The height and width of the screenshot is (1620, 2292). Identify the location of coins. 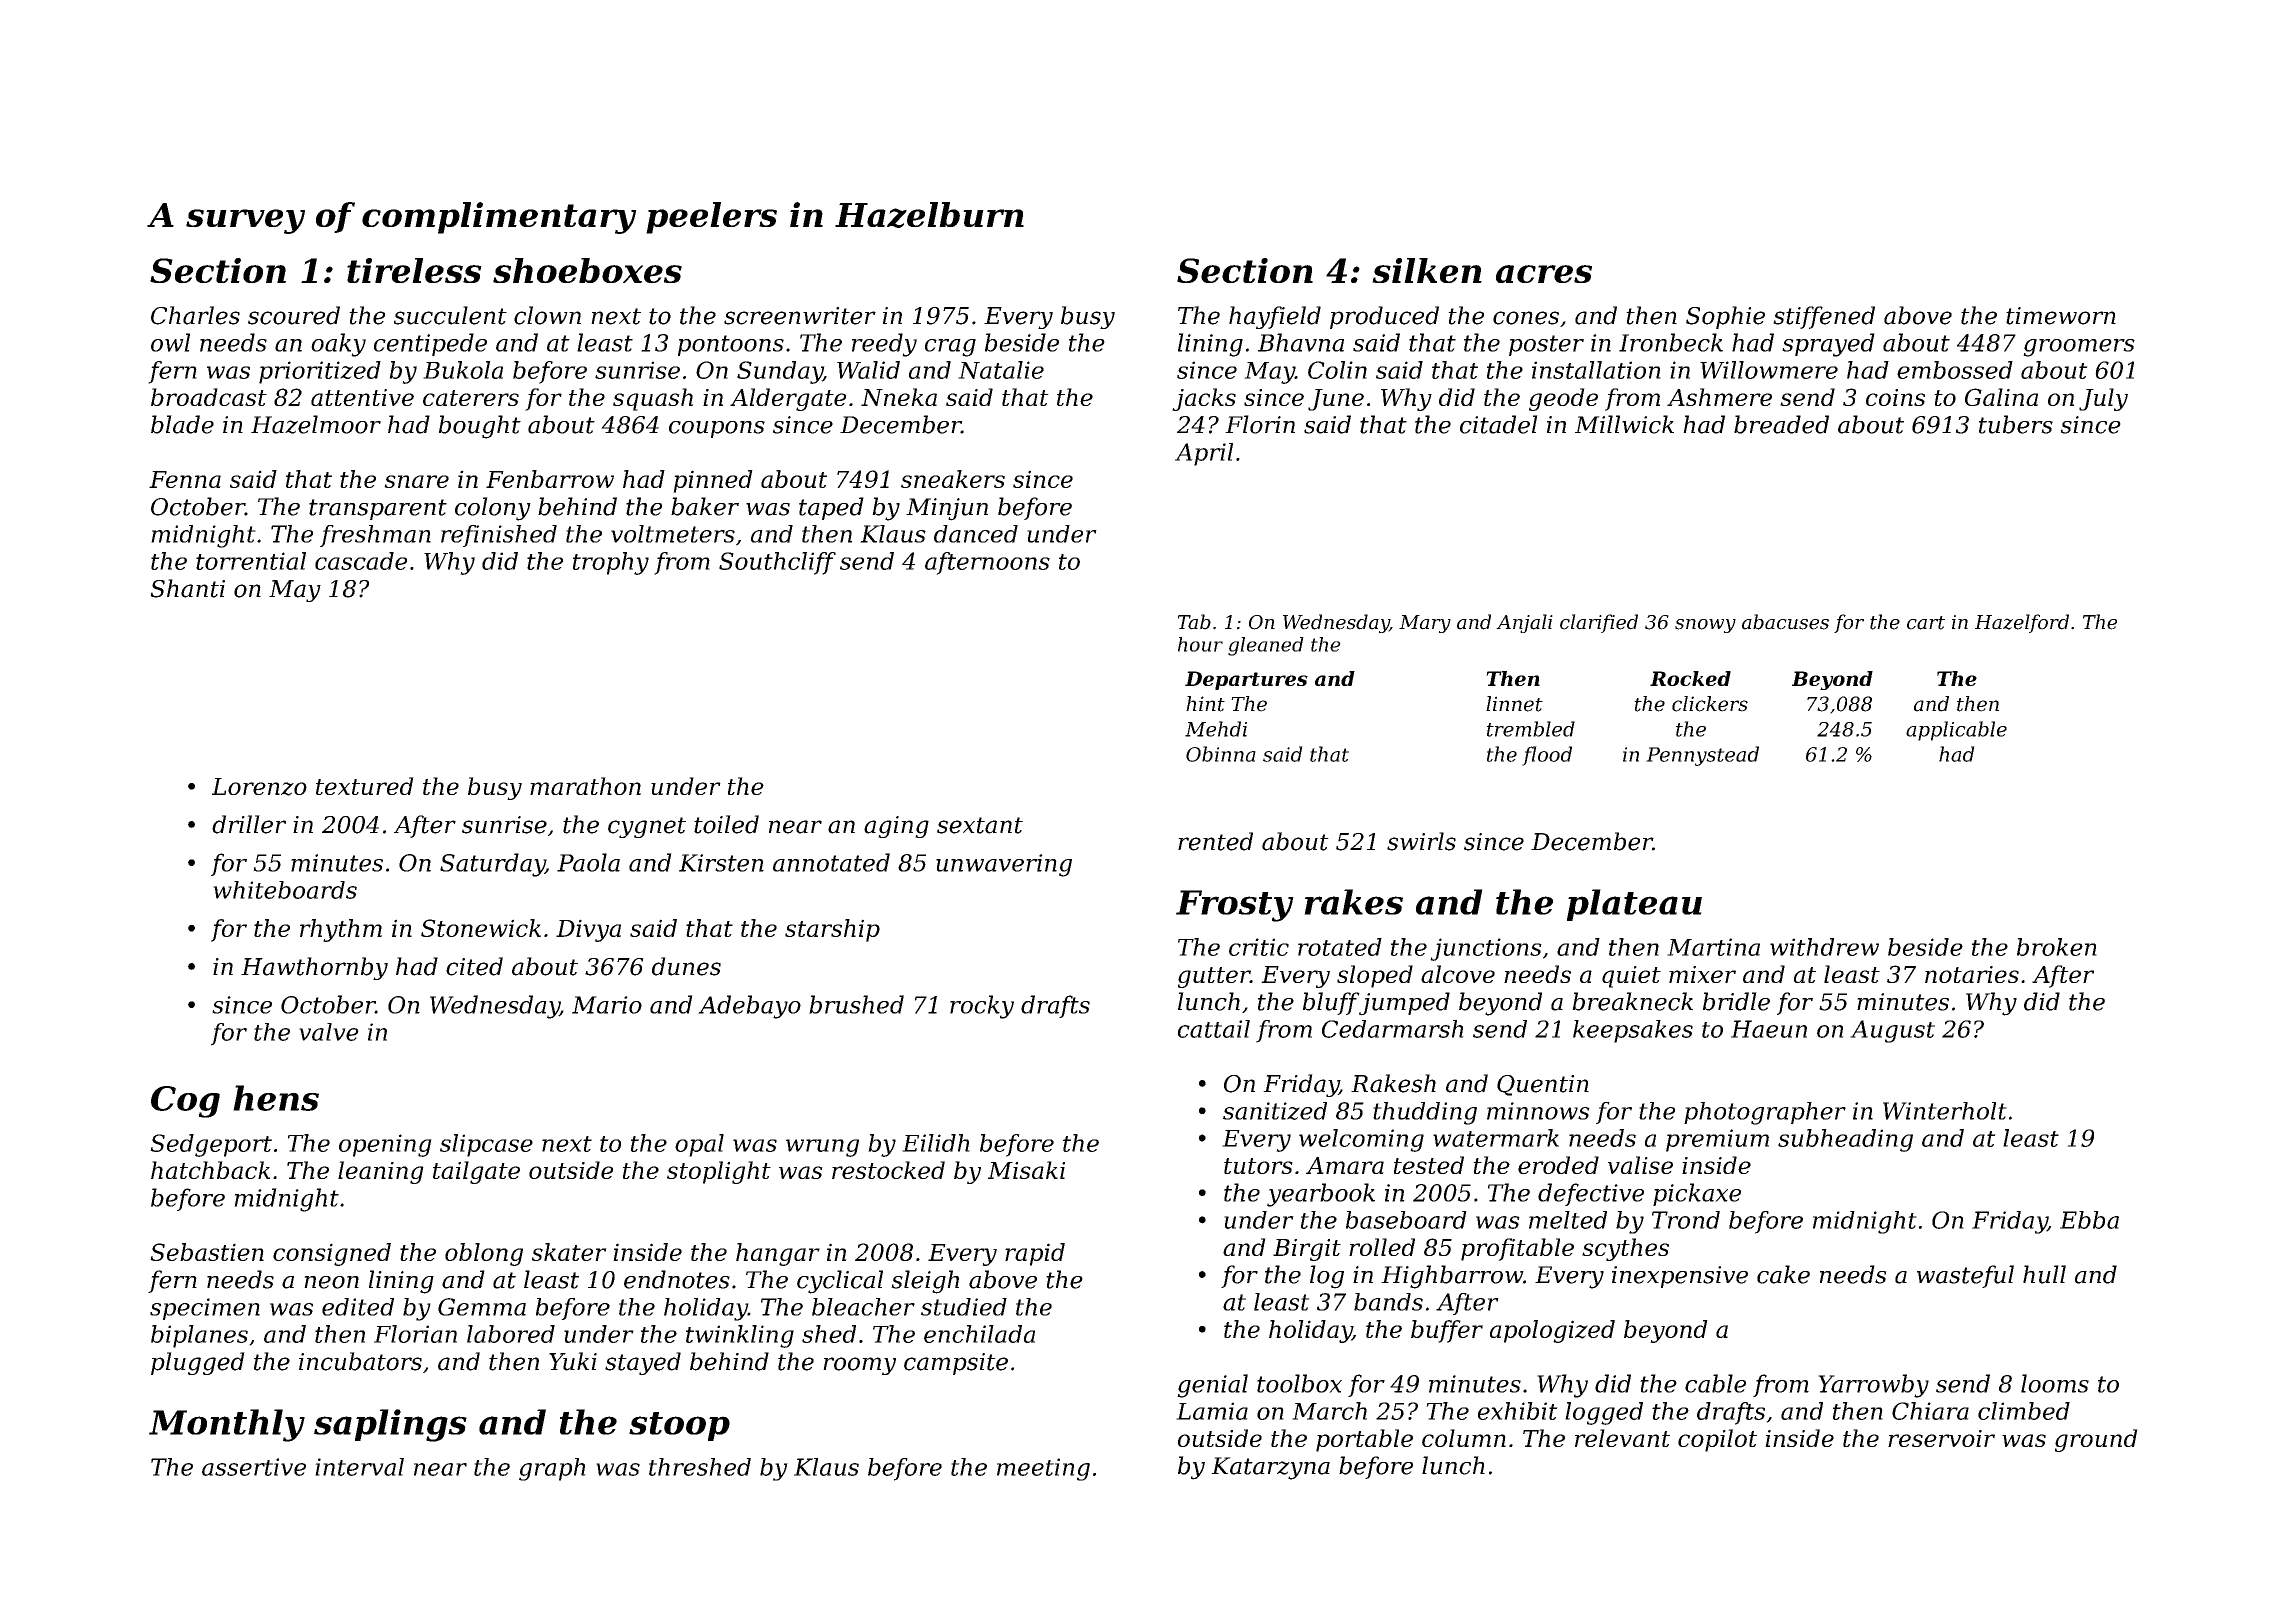
(1895, 397).
